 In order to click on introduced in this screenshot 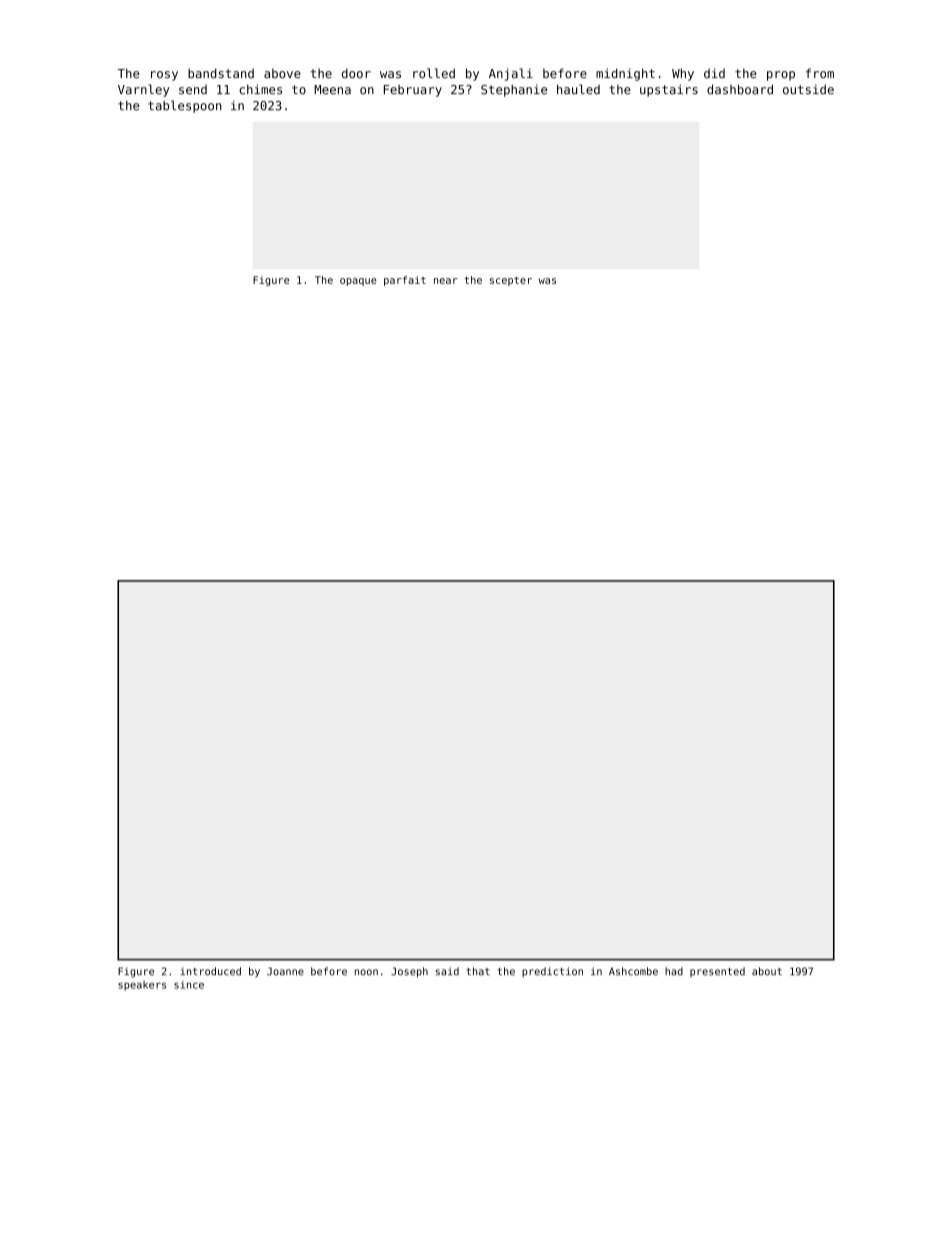, I will do `click(211, 971)`.
